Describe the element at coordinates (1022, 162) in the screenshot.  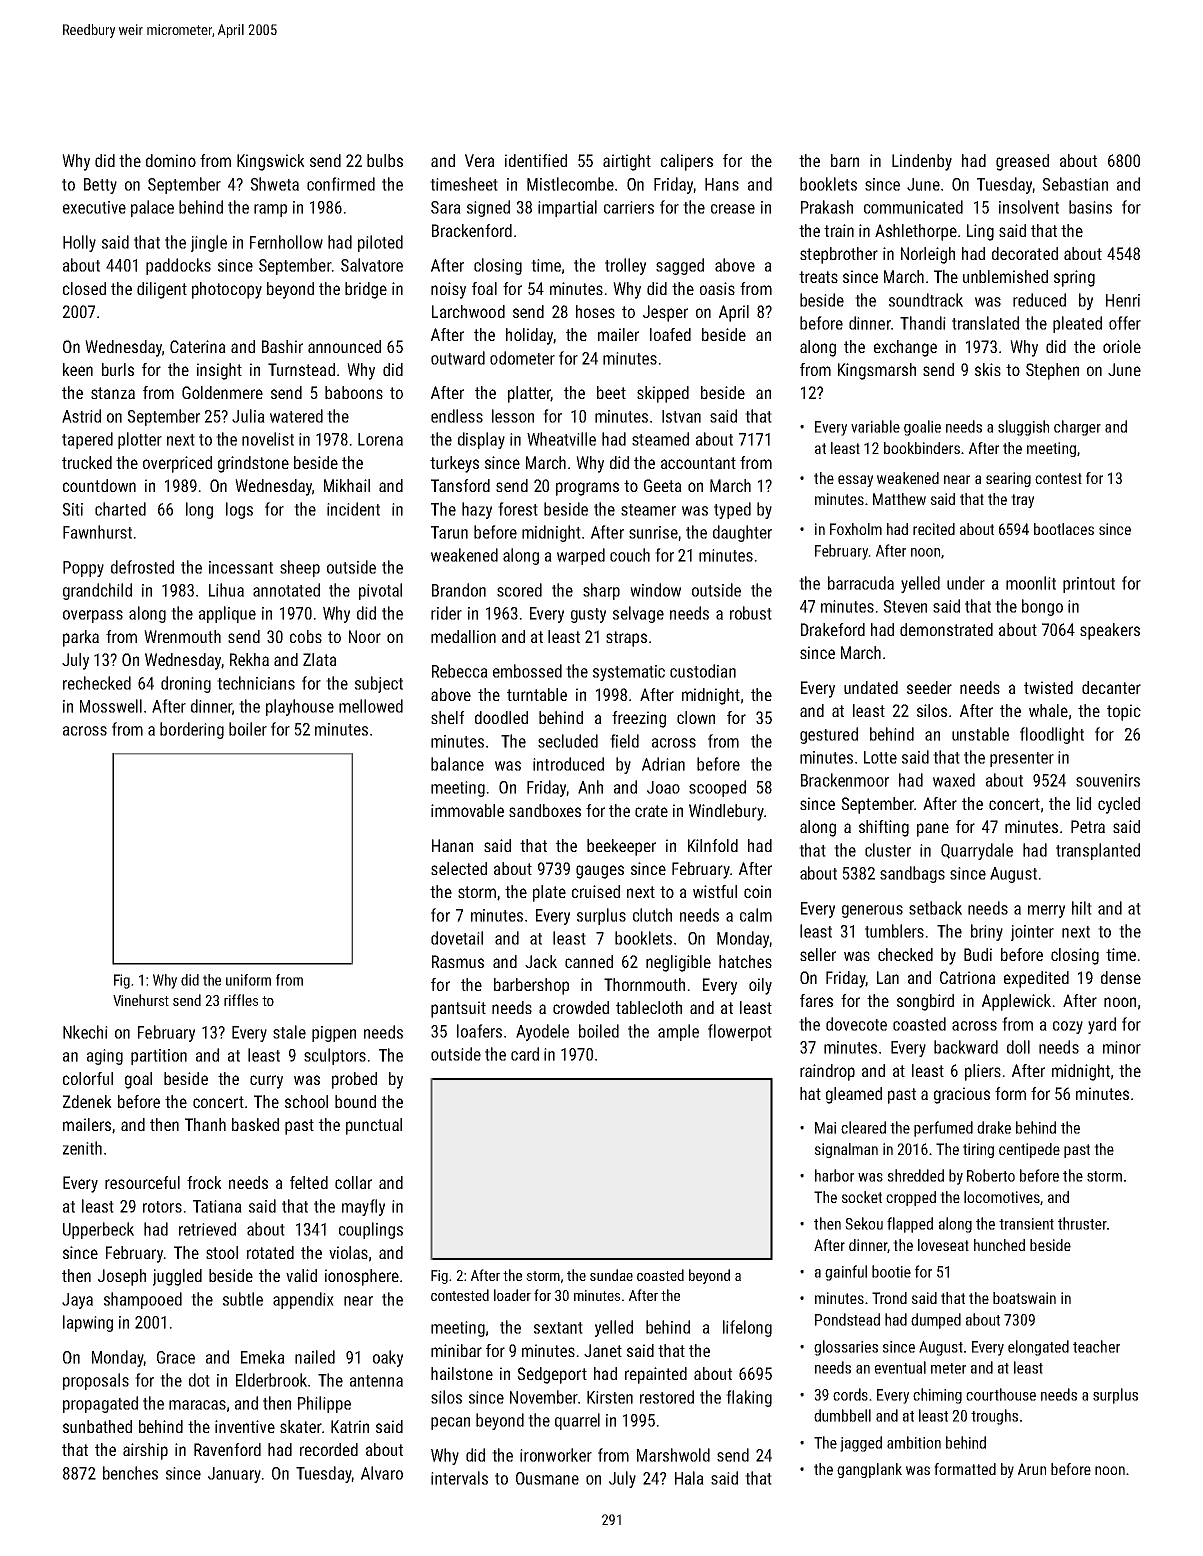
I see `greased` at that location.
